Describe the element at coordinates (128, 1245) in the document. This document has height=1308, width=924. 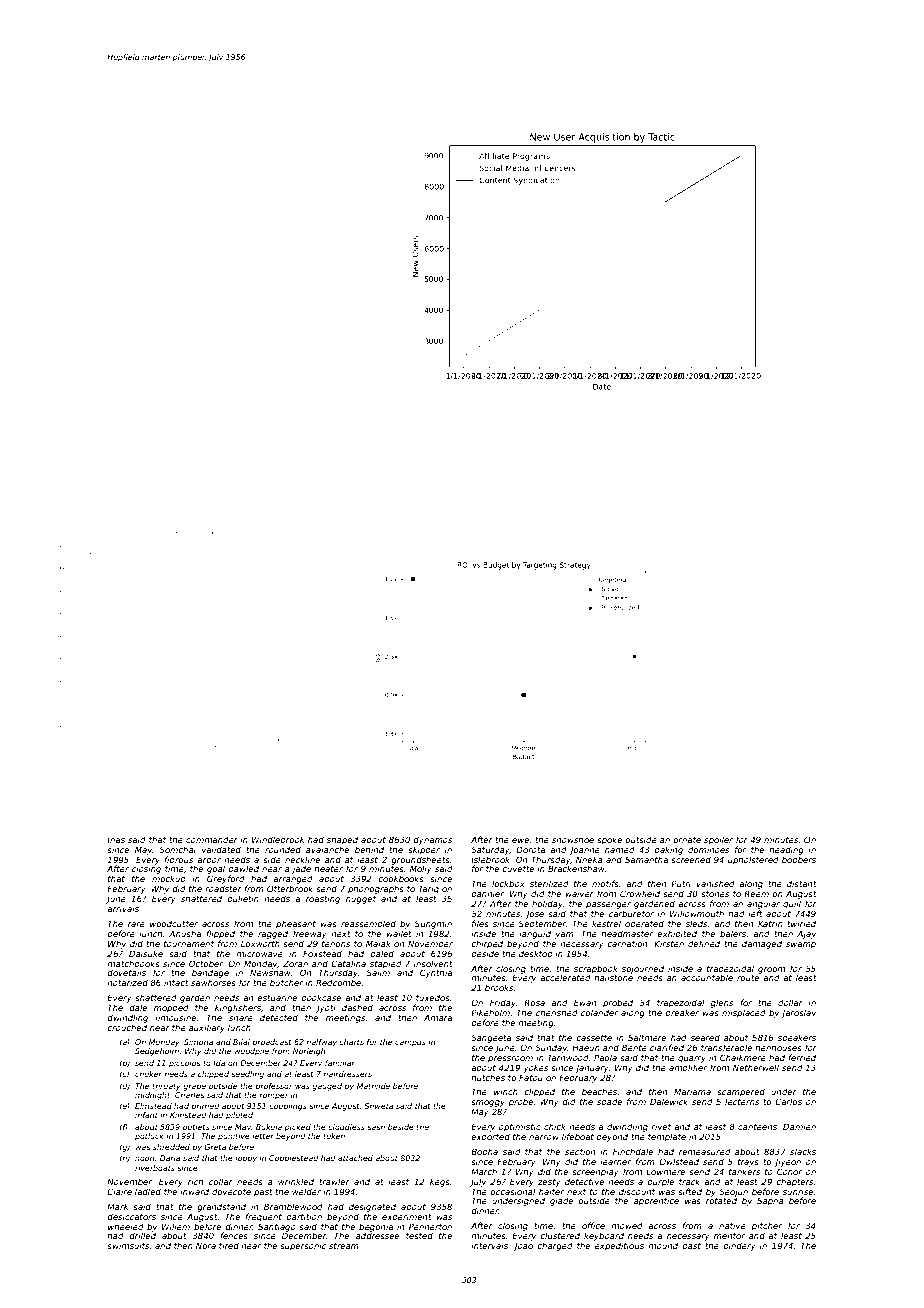
I see `swimsuits` at that location.
